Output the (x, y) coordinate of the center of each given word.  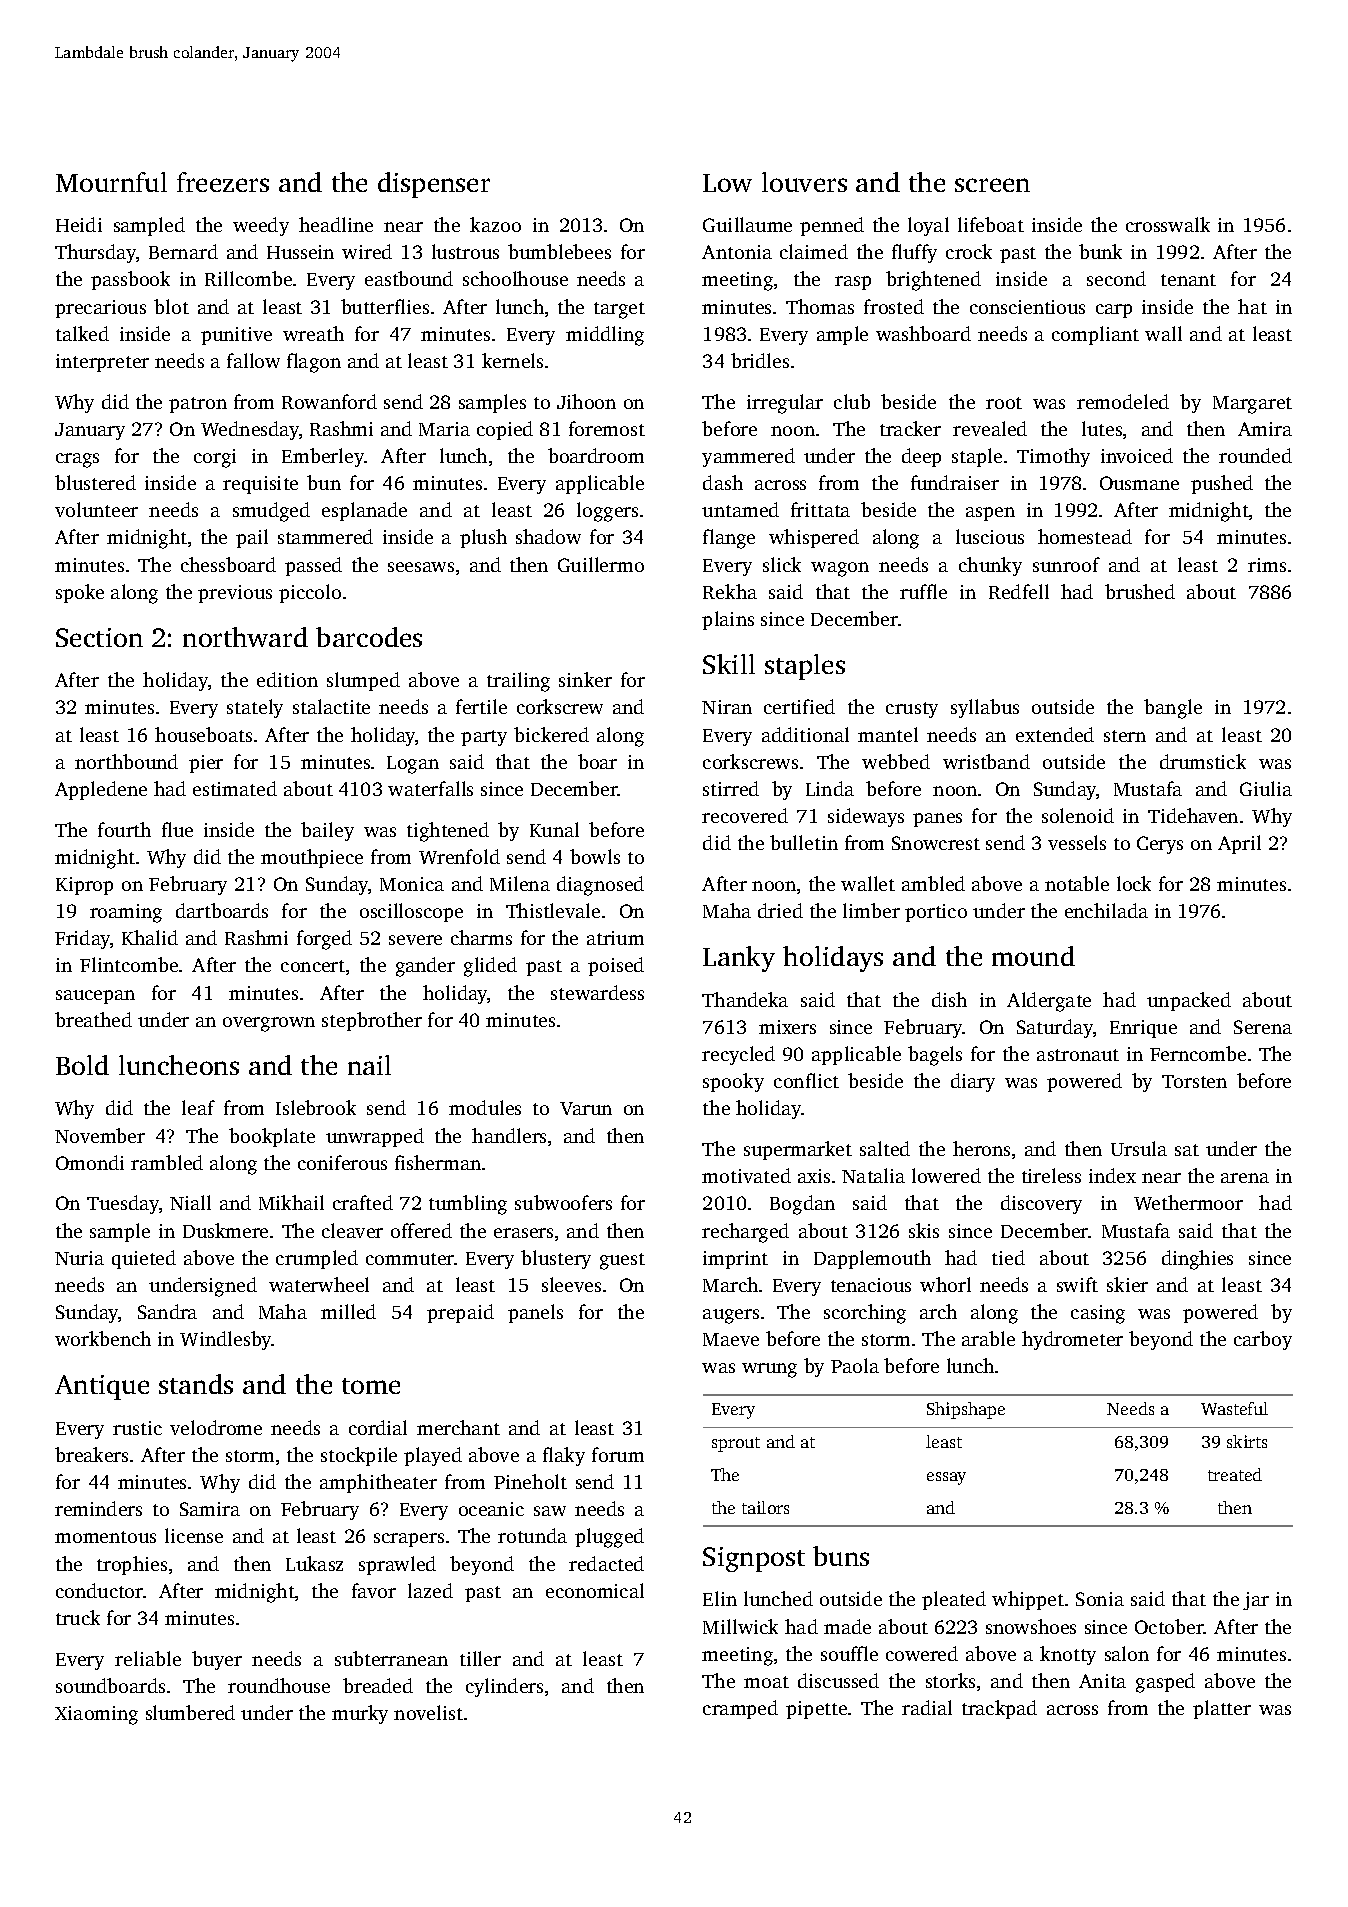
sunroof (1066, 564)
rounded (1255, 455)
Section (99, 637)
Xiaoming (96, 1715)
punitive (236, 336)
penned (832, 226)
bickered (551, 734)
